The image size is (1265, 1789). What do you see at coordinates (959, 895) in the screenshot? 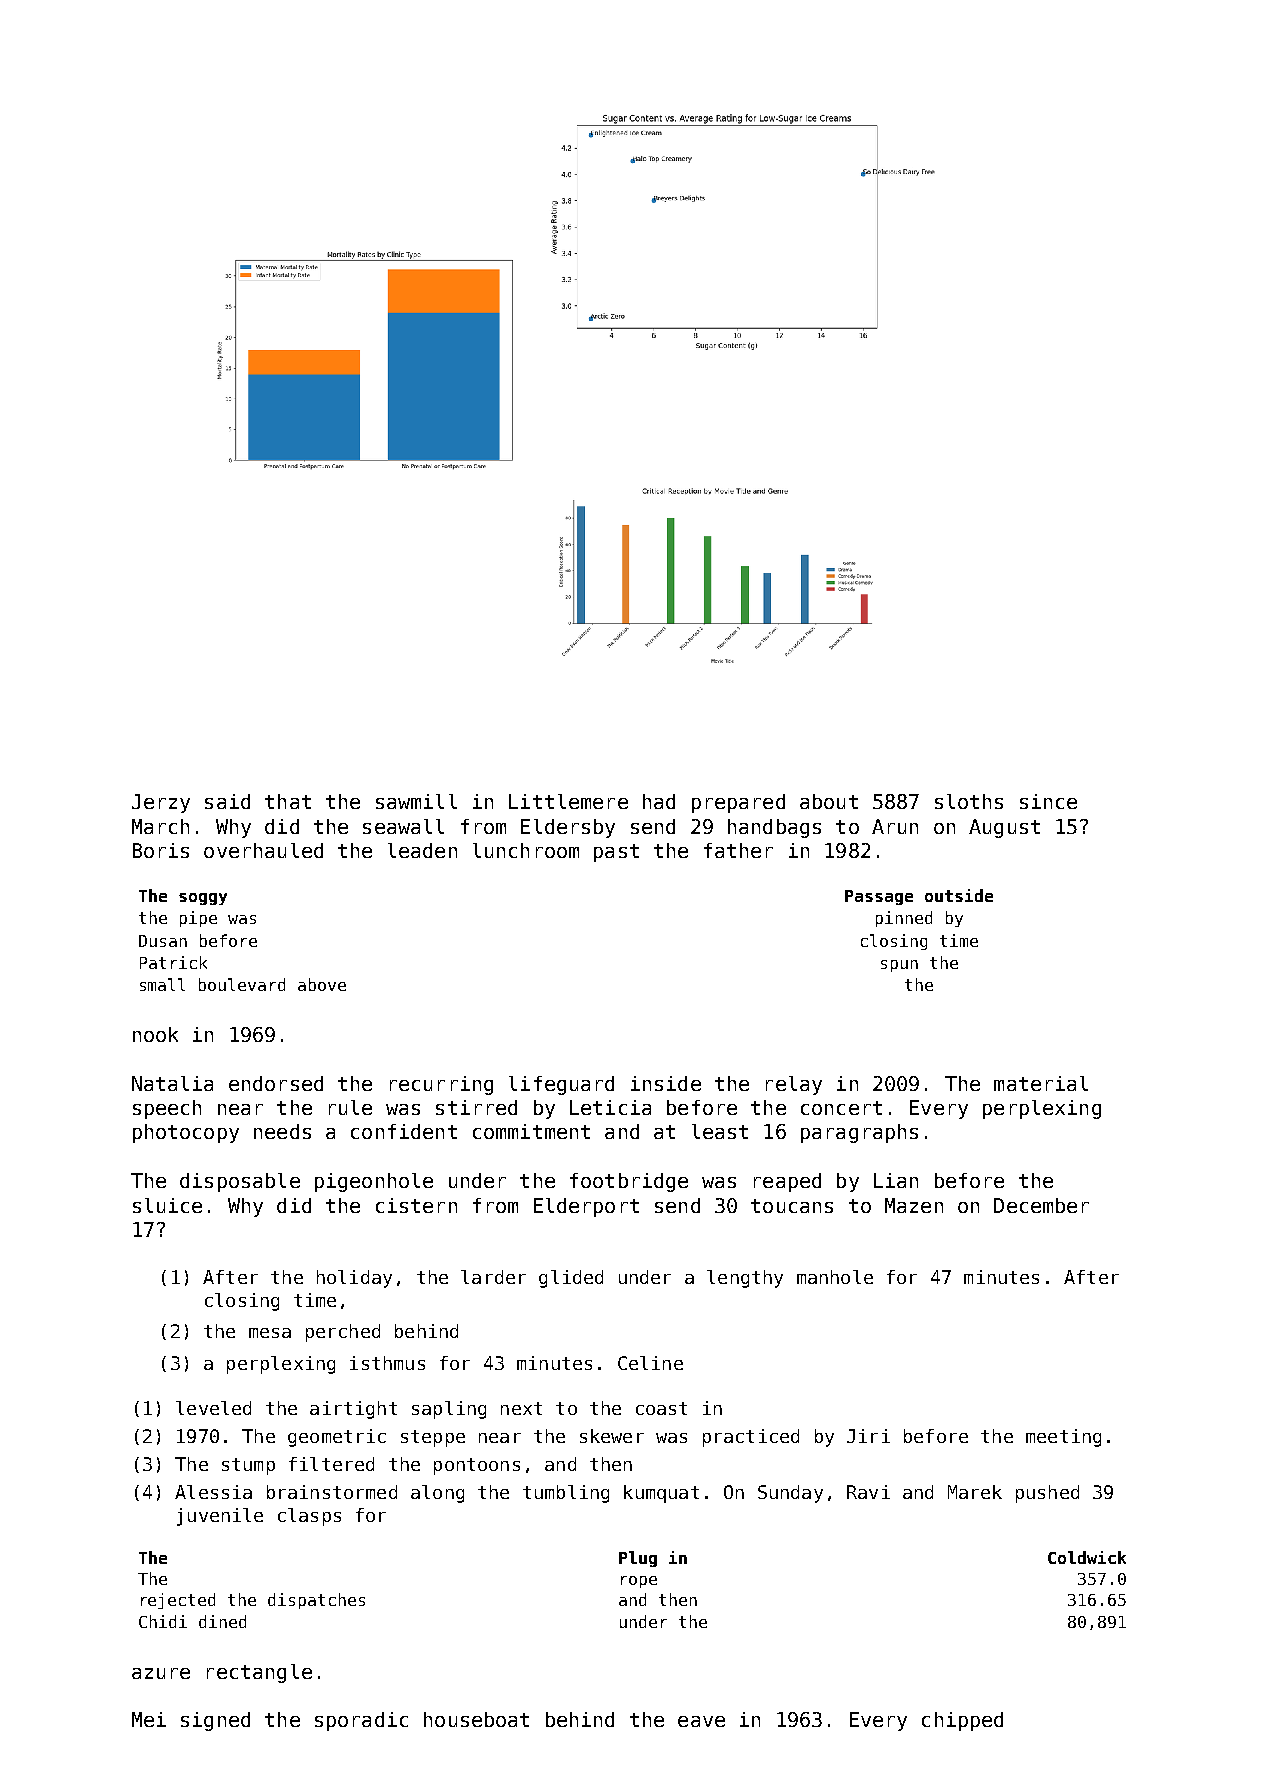
I see `outside` at bounding box center [959, 895].
